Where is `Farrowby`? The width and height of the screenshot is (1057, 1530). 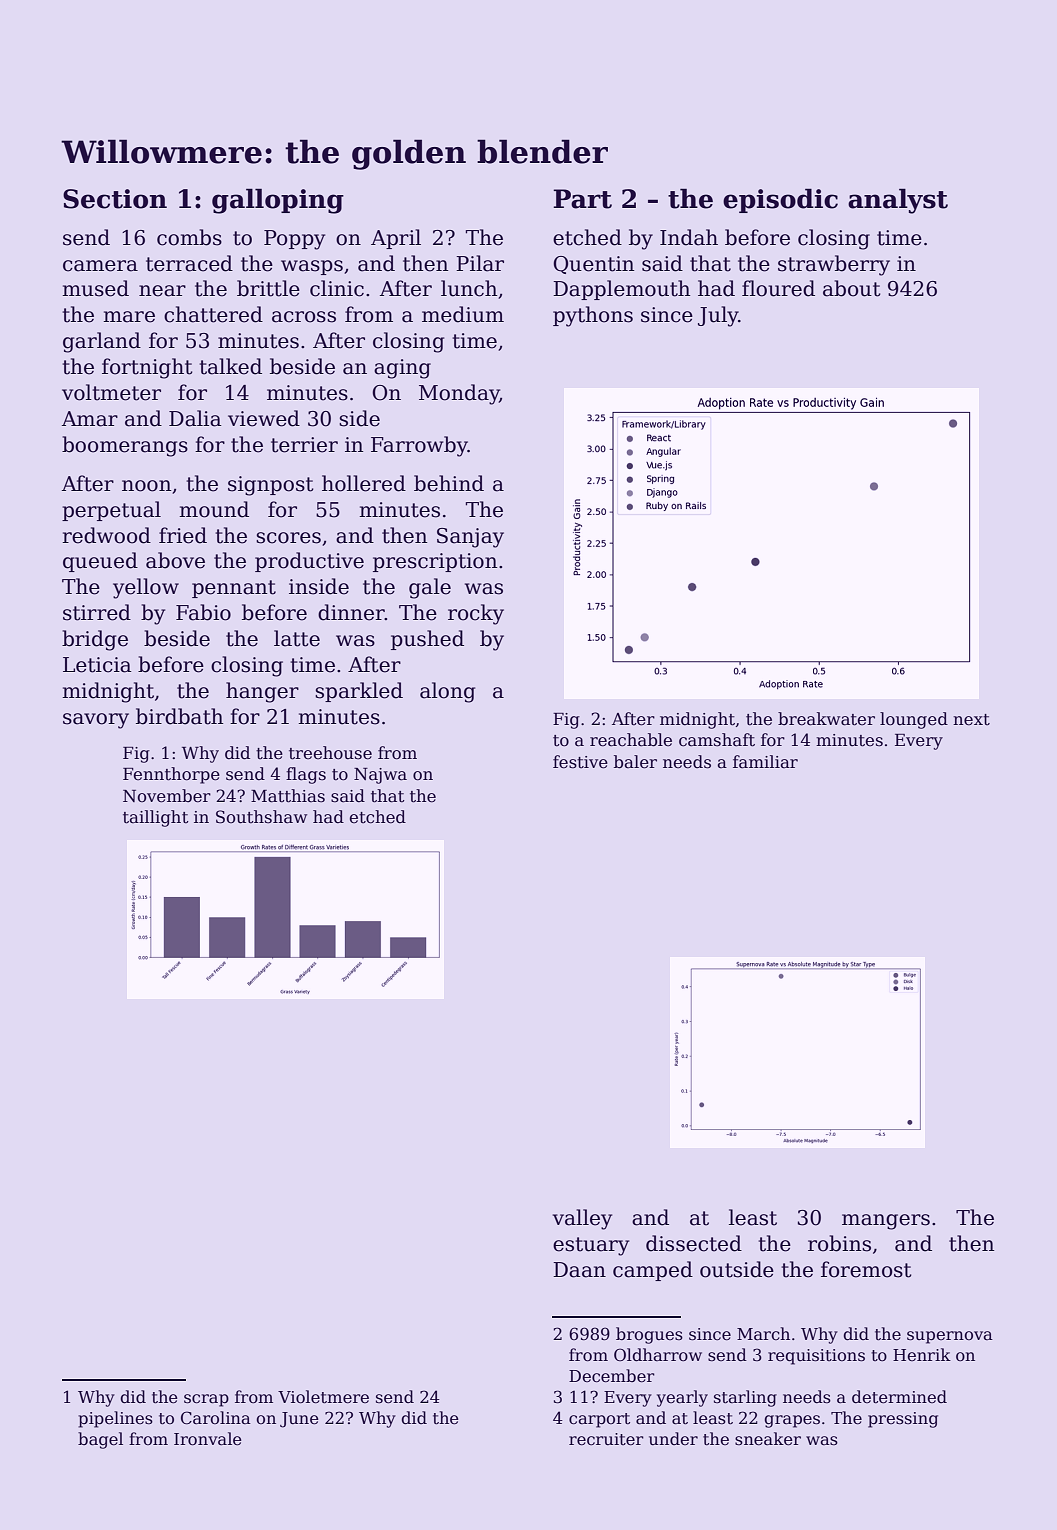
Farrowby is located at coordinates (419, 446).
